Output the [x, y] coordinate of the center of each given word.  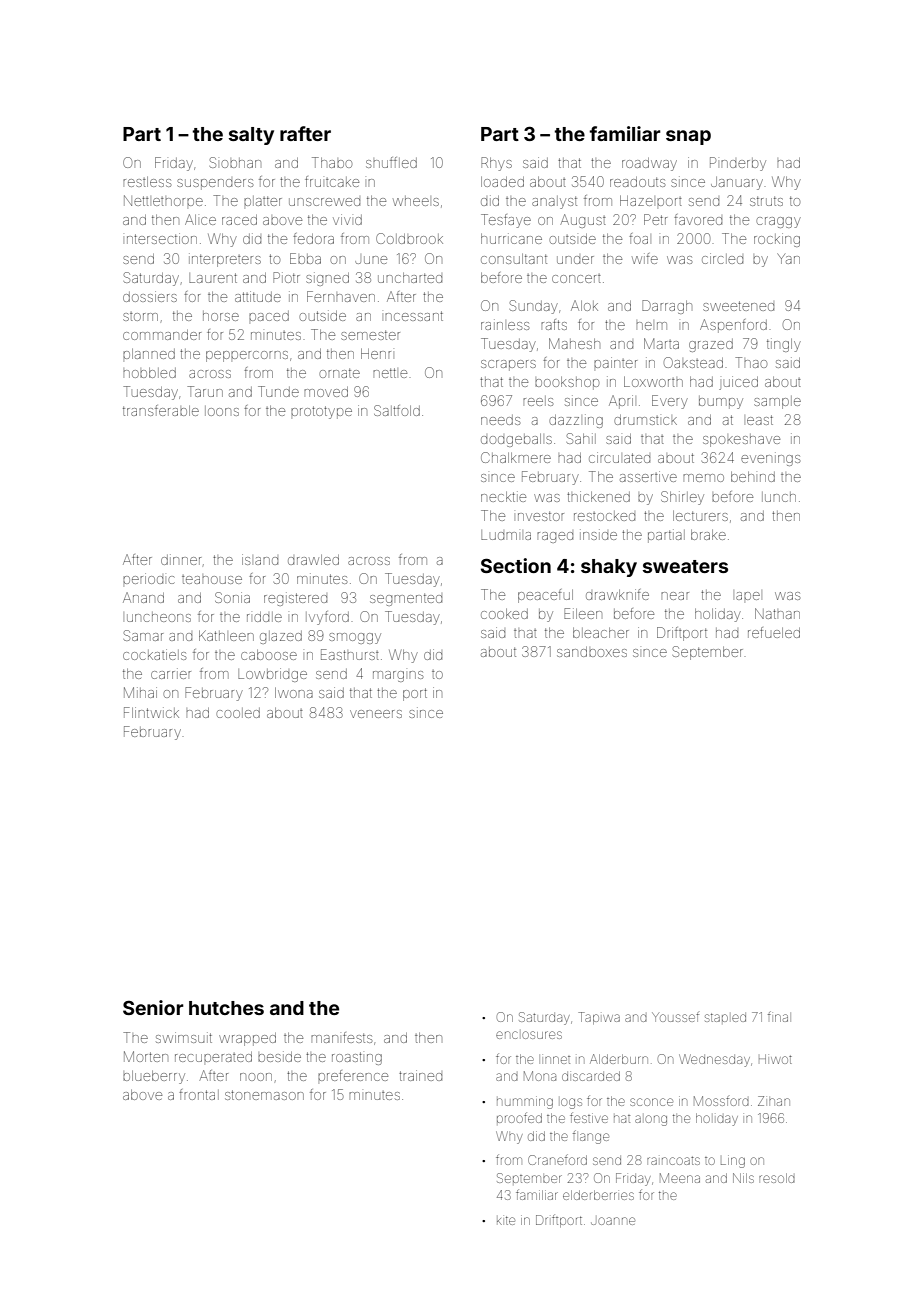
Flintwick [151, 712]
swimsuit [184, 1037]
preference [353, 1075]
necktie [503, 496]
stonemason [264, 1095]
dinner [181, 559]
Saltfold [397, 410]
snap [688, 137]
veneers [376, 714]
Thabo [332, 162]
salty [251, 136]
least [760, 420]
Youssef [675, 1017]
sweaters [685, 566]
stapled [725, 1017]
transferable [161, 410]
